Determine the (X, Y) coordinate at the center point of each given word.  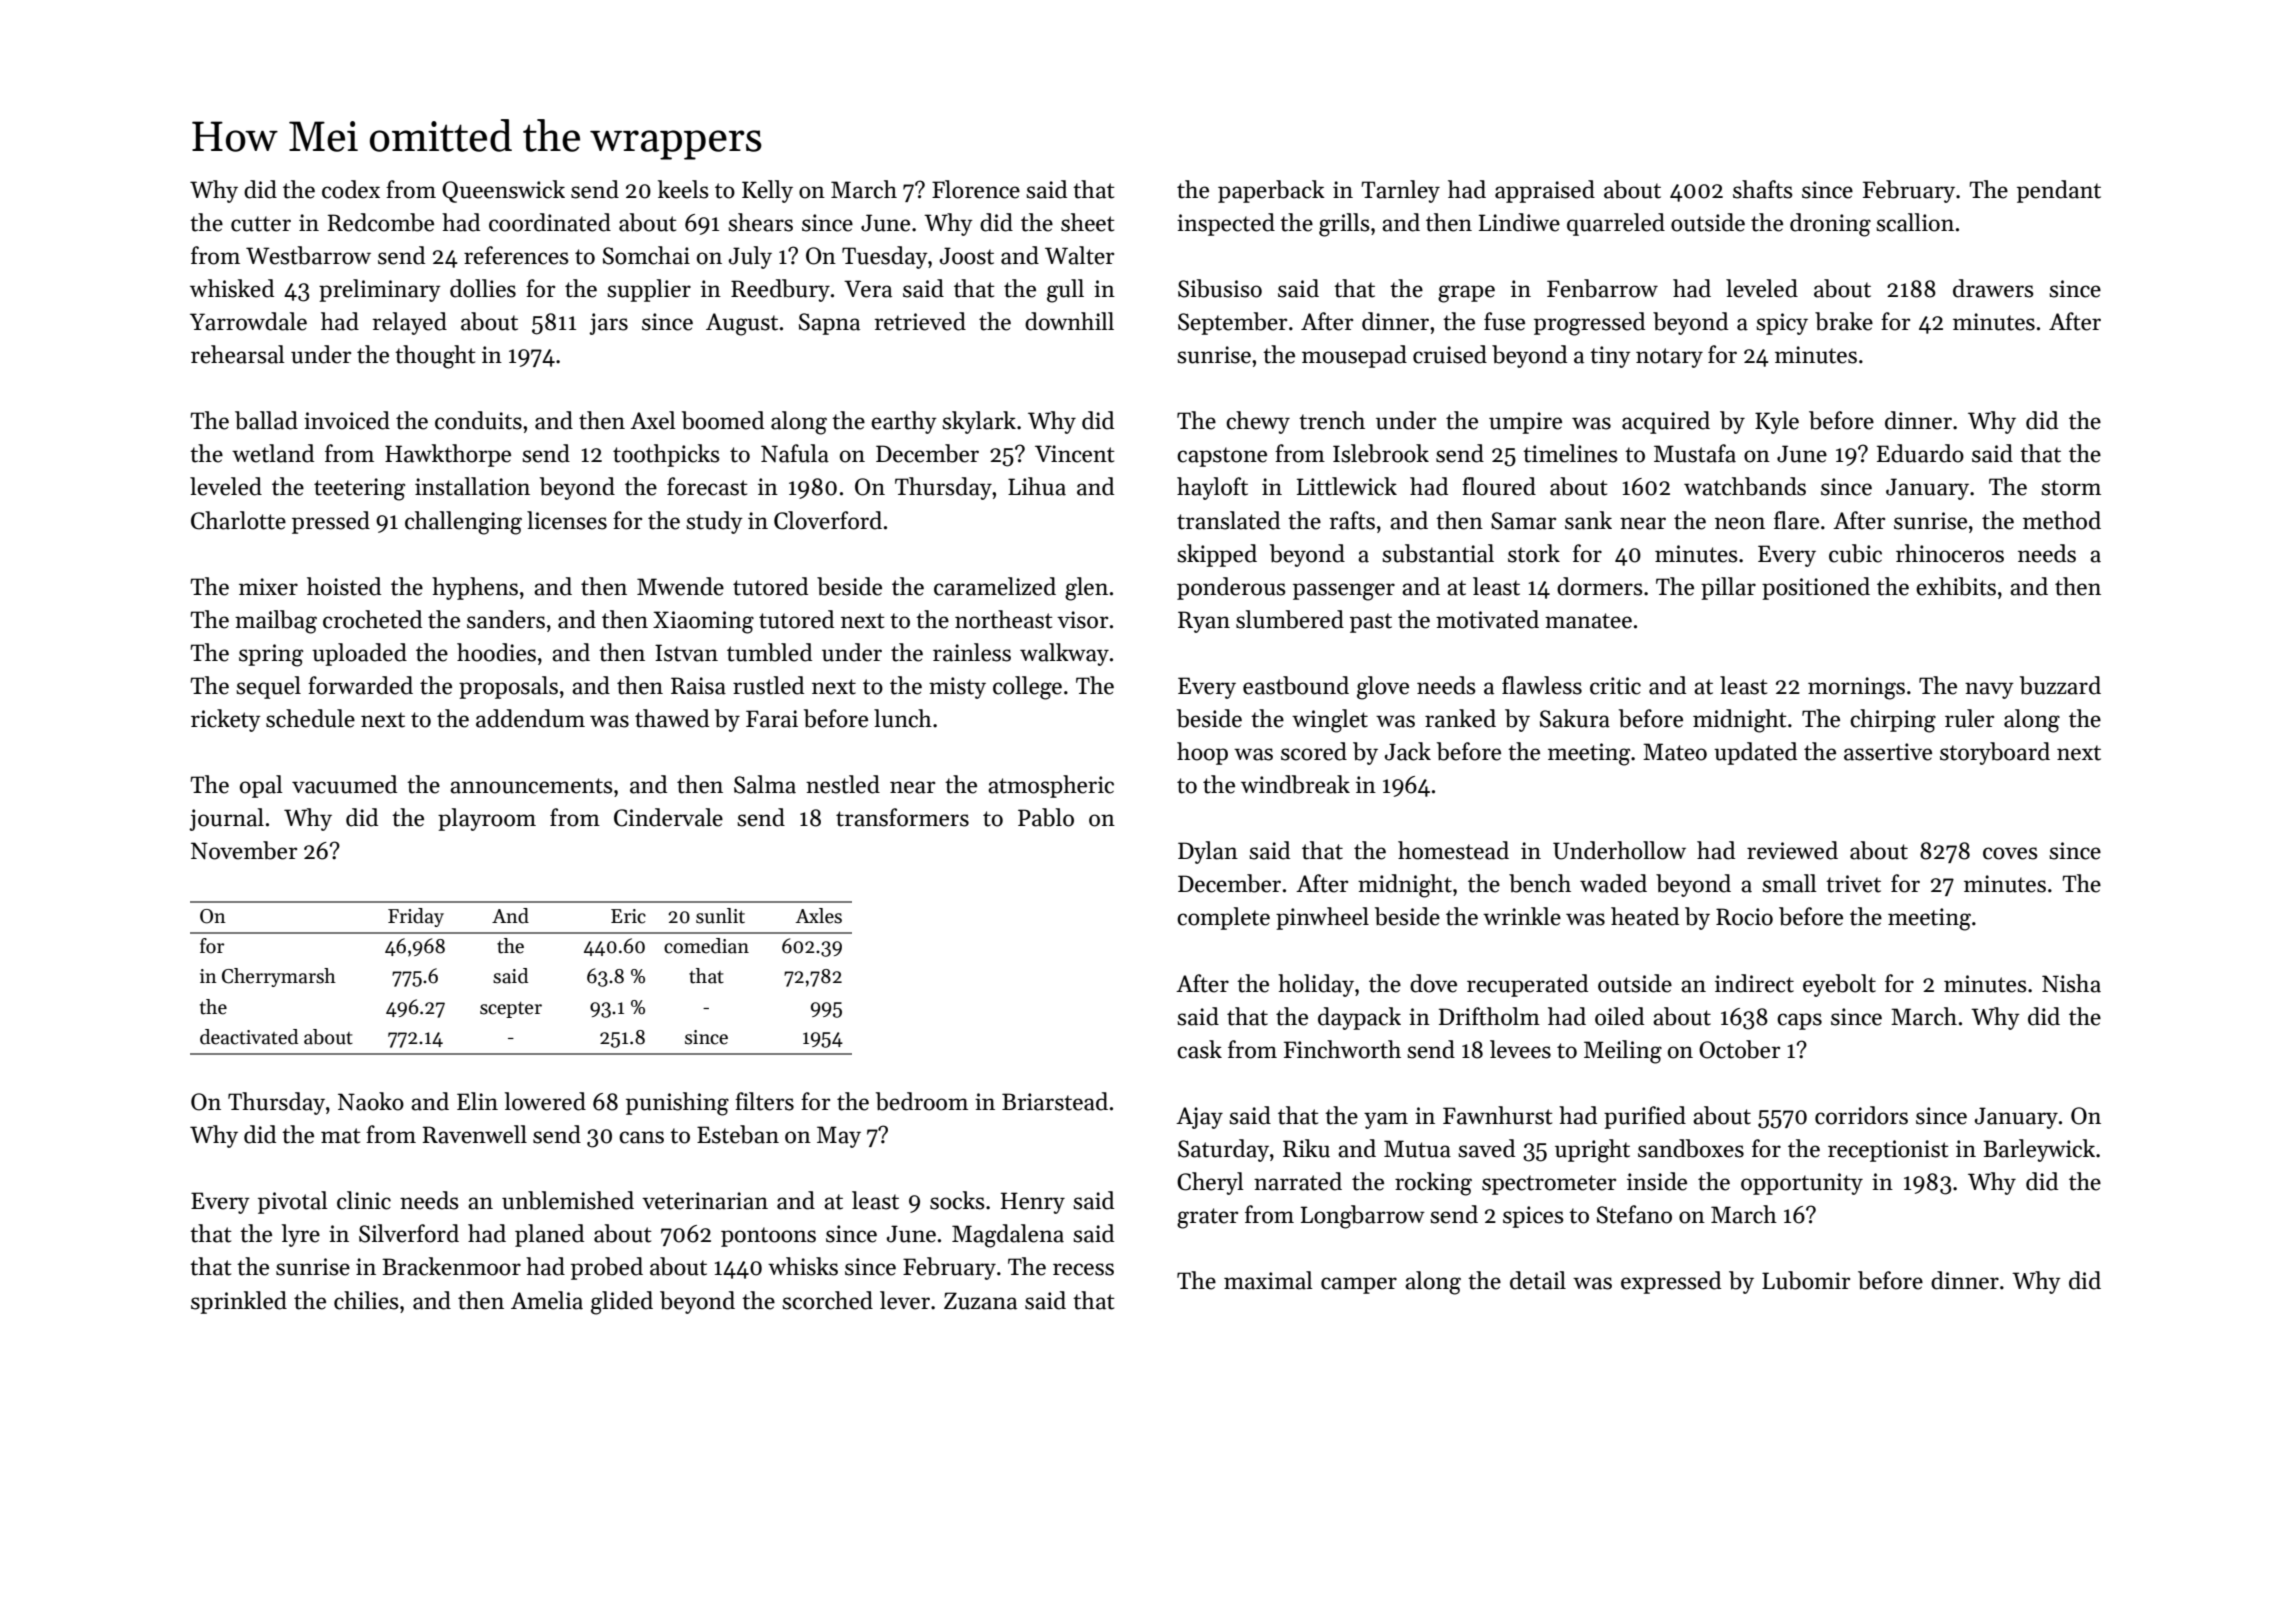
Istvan (686, 653)
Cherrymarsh (279, 977)
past (1371, 623)
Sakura (1575, 718)
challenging (463, 523)
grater (1207, 1218)
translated (1228, 520)
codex (351, 189)
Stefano (1634, 1214)
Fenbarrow (1602, 288)
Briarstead (1055, 1101)
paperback (1271, 191)
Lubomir (1806, 1280)
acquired (1666, 422)
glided (622, 1303)
